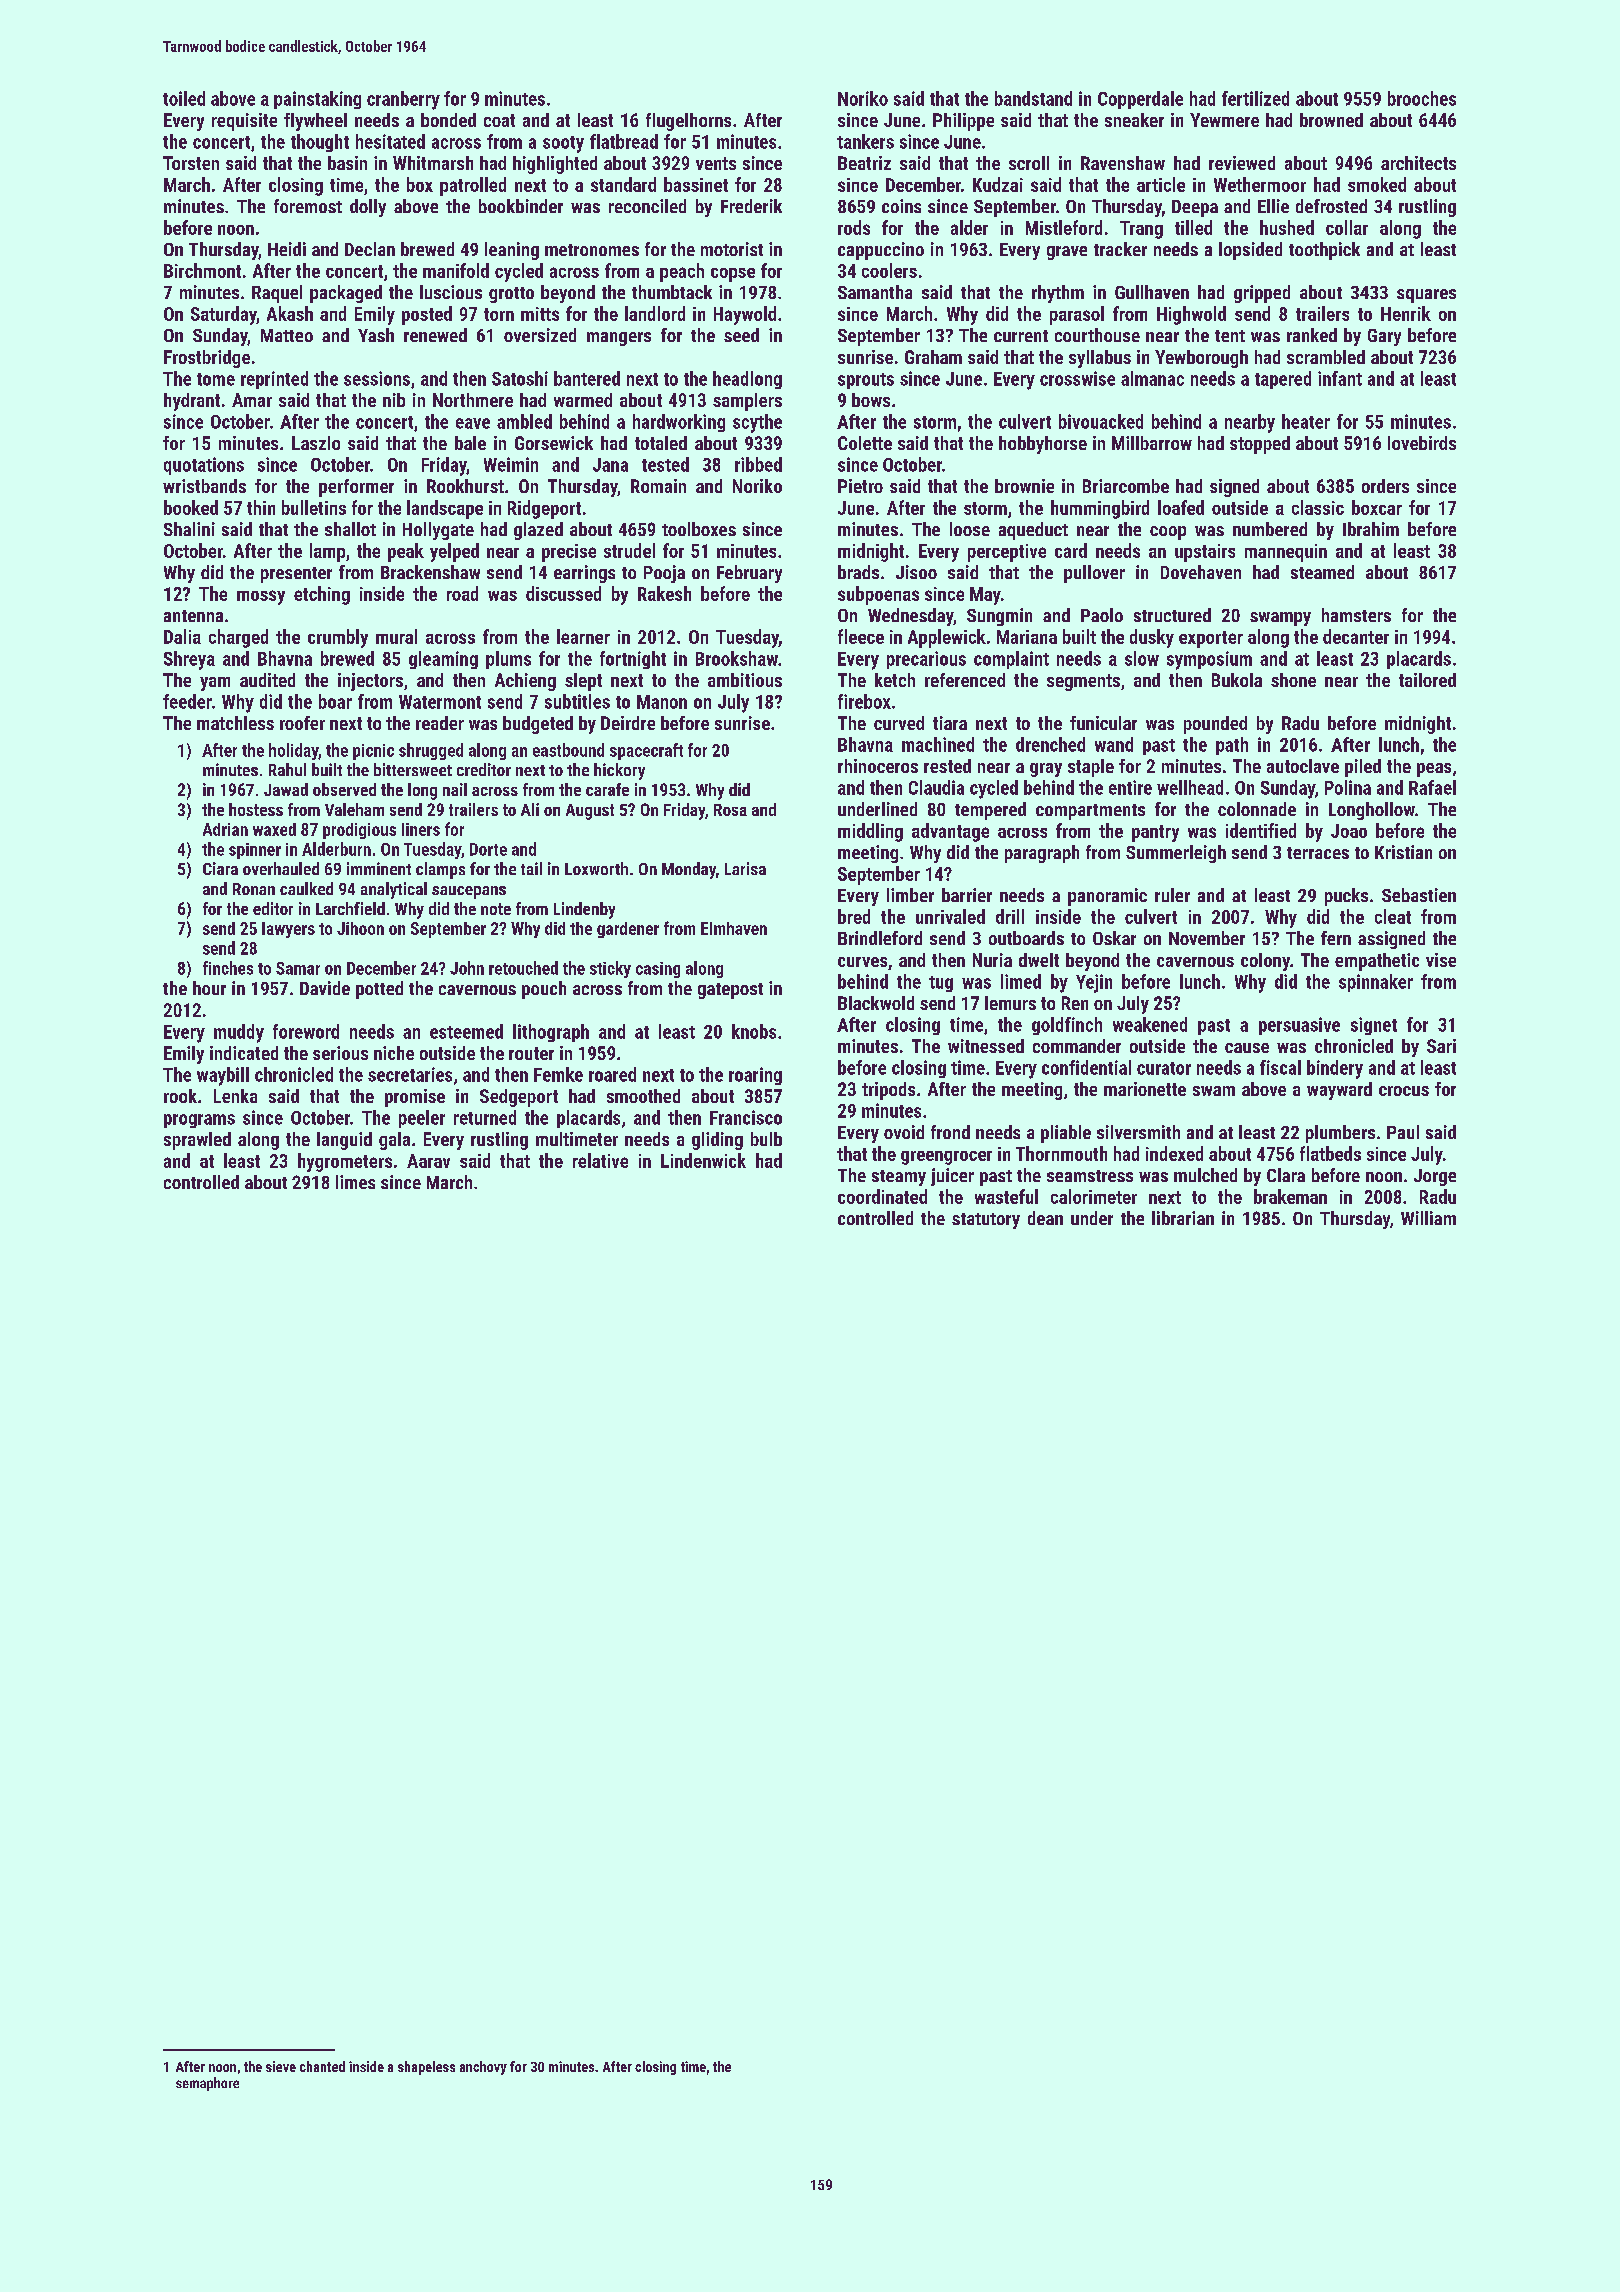 This screenshot has height=2292, width=1620. What do you see at coordinates (1422, 98) in the screenshot?
I see `brooches` at bounding box center [1422, 98].
